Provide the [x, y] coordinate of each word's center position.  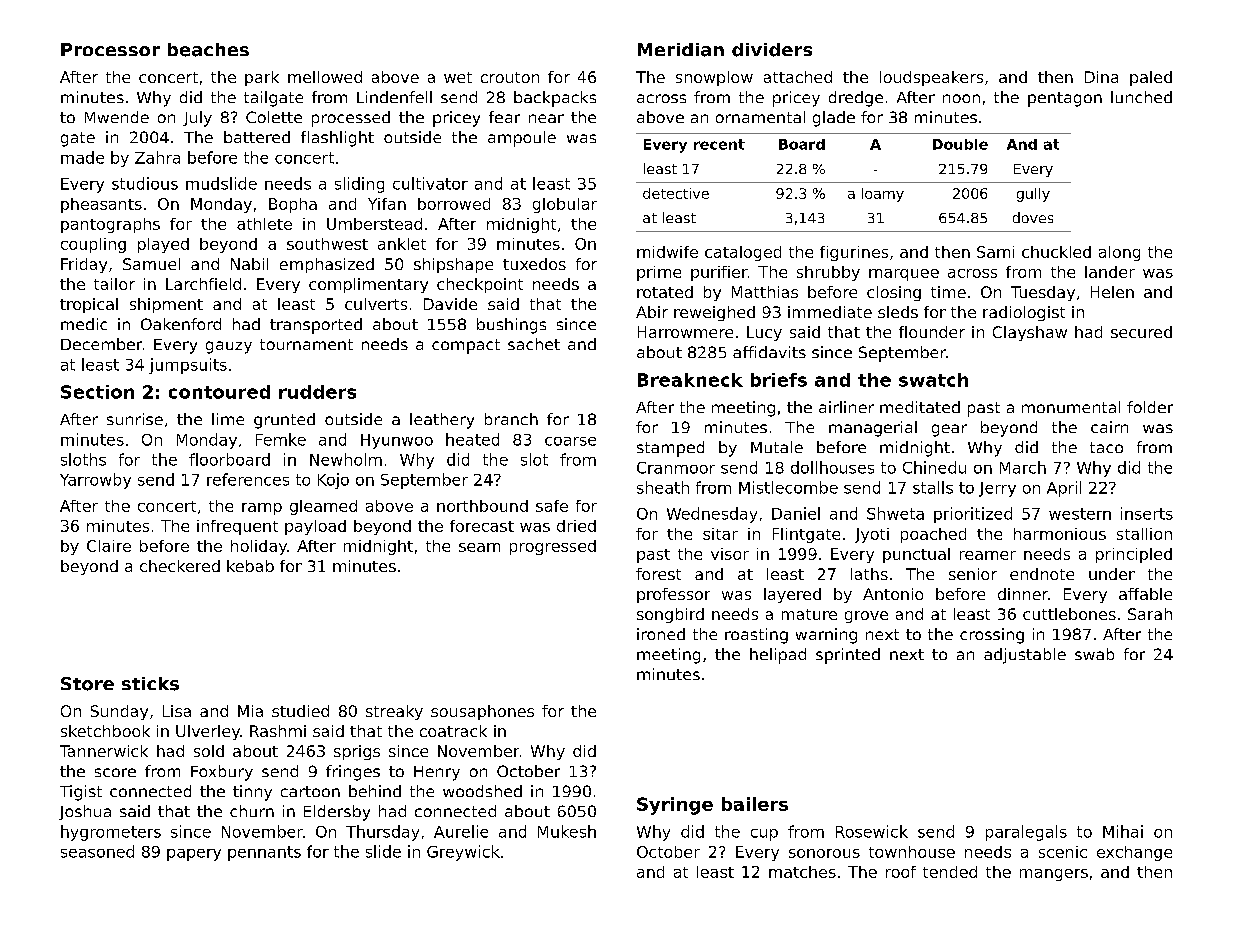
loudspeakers [931, 78]
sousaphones [482, 712]
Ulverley [208, 732]
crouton [510, 77]
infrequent [237, 527]
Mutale [777, 447]
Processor [110, 49]
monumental [1071, 407]
